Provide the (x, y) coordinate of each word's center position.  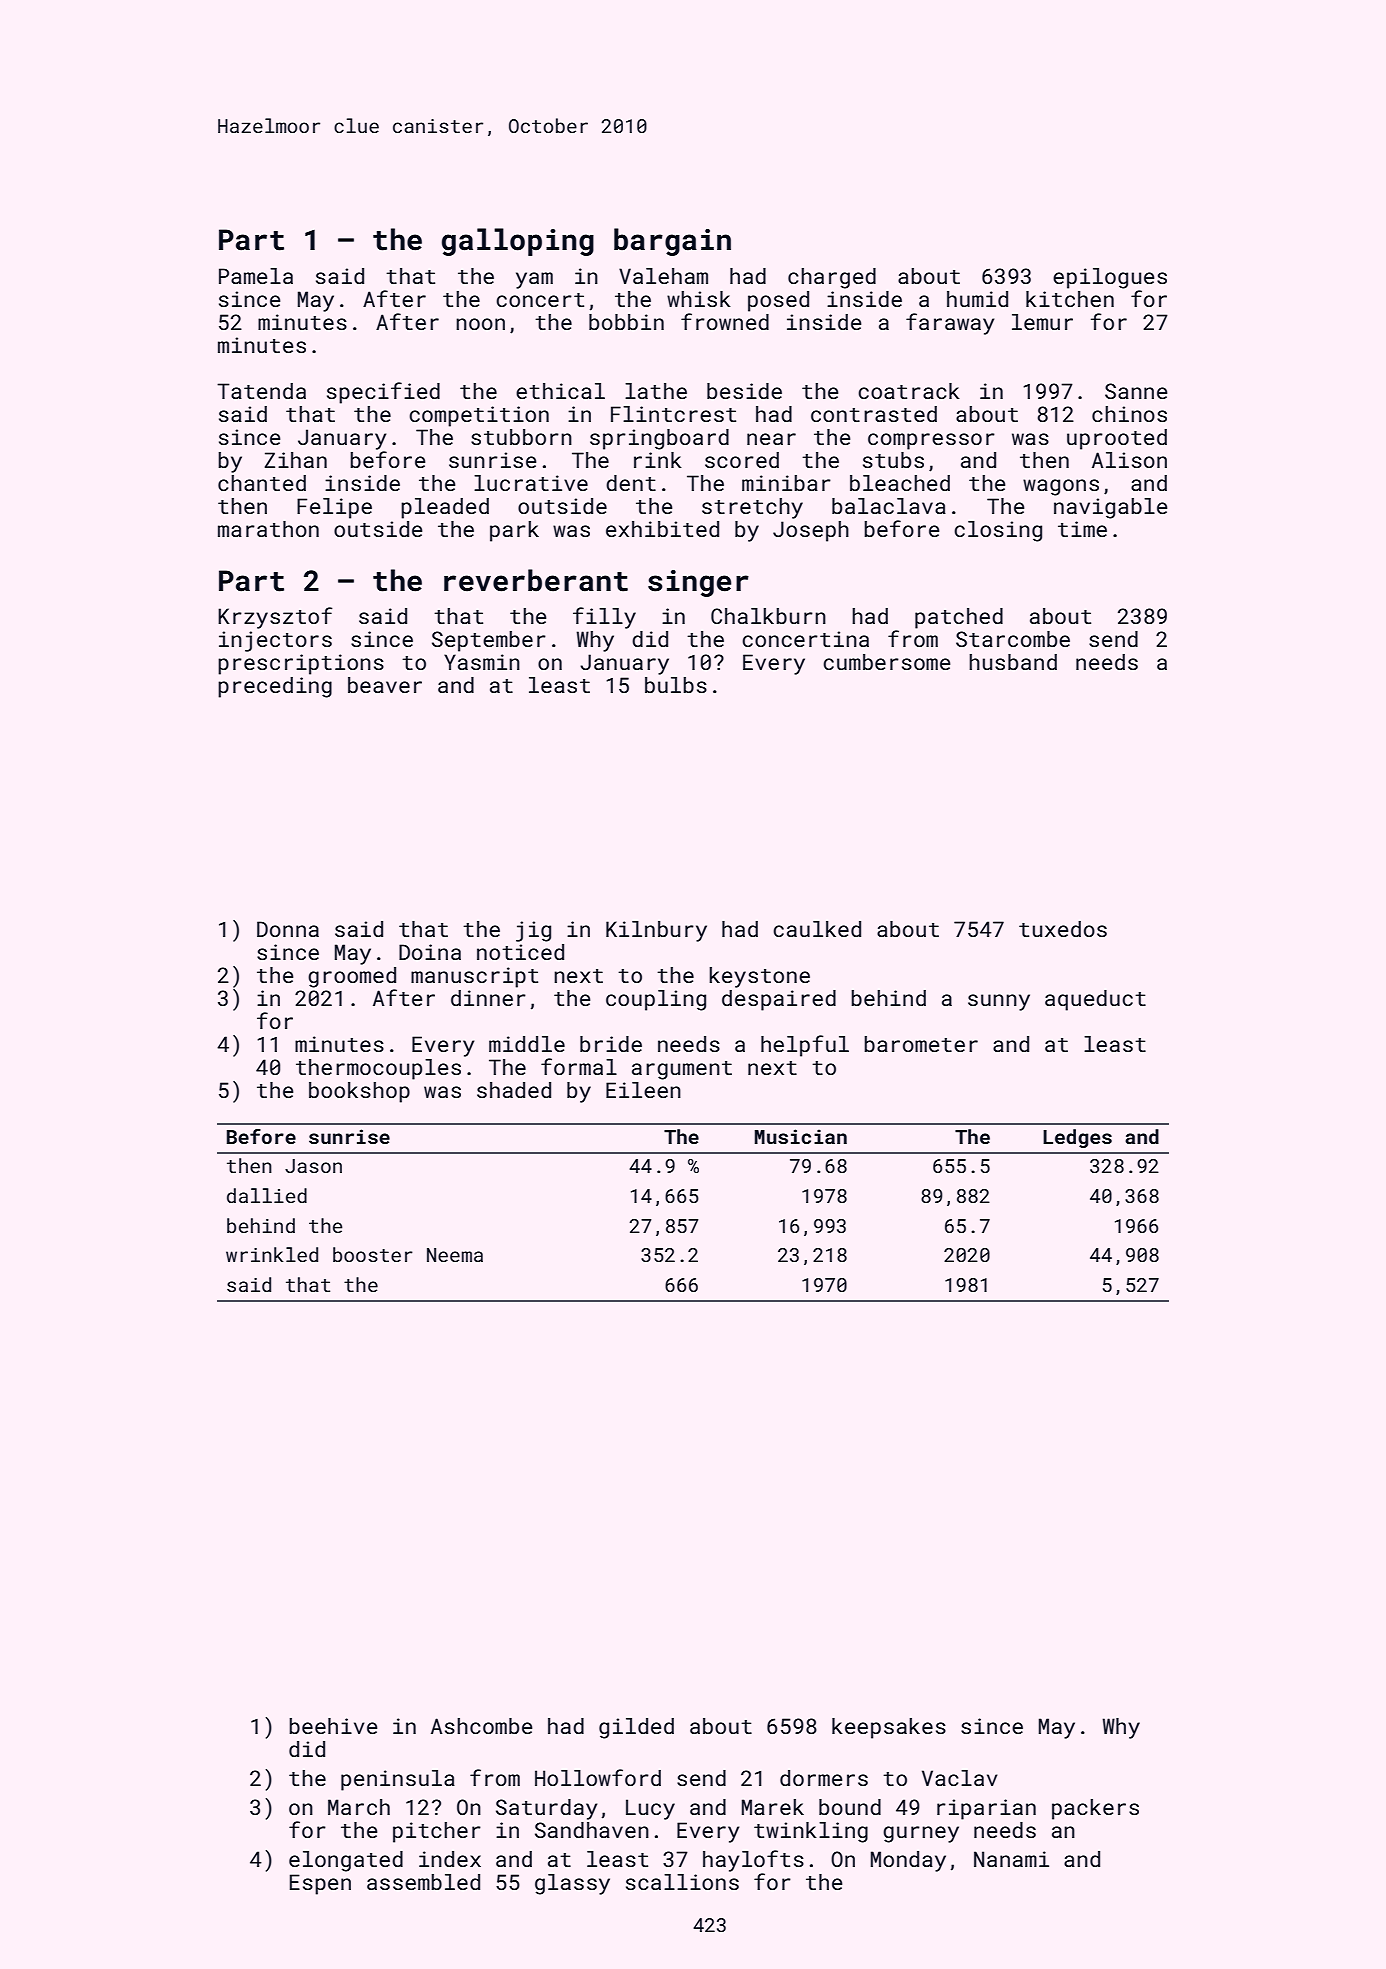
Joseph (811, 531)
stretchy (752, 508)
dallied (267, 1195)
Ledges (1077, 1138)
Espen (320, 1884)
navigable (1110, 508)
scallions (682, 1882)
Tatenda (261, 391)
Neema (455, 1255)
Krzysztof (275, 618)
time (1082, 529)
